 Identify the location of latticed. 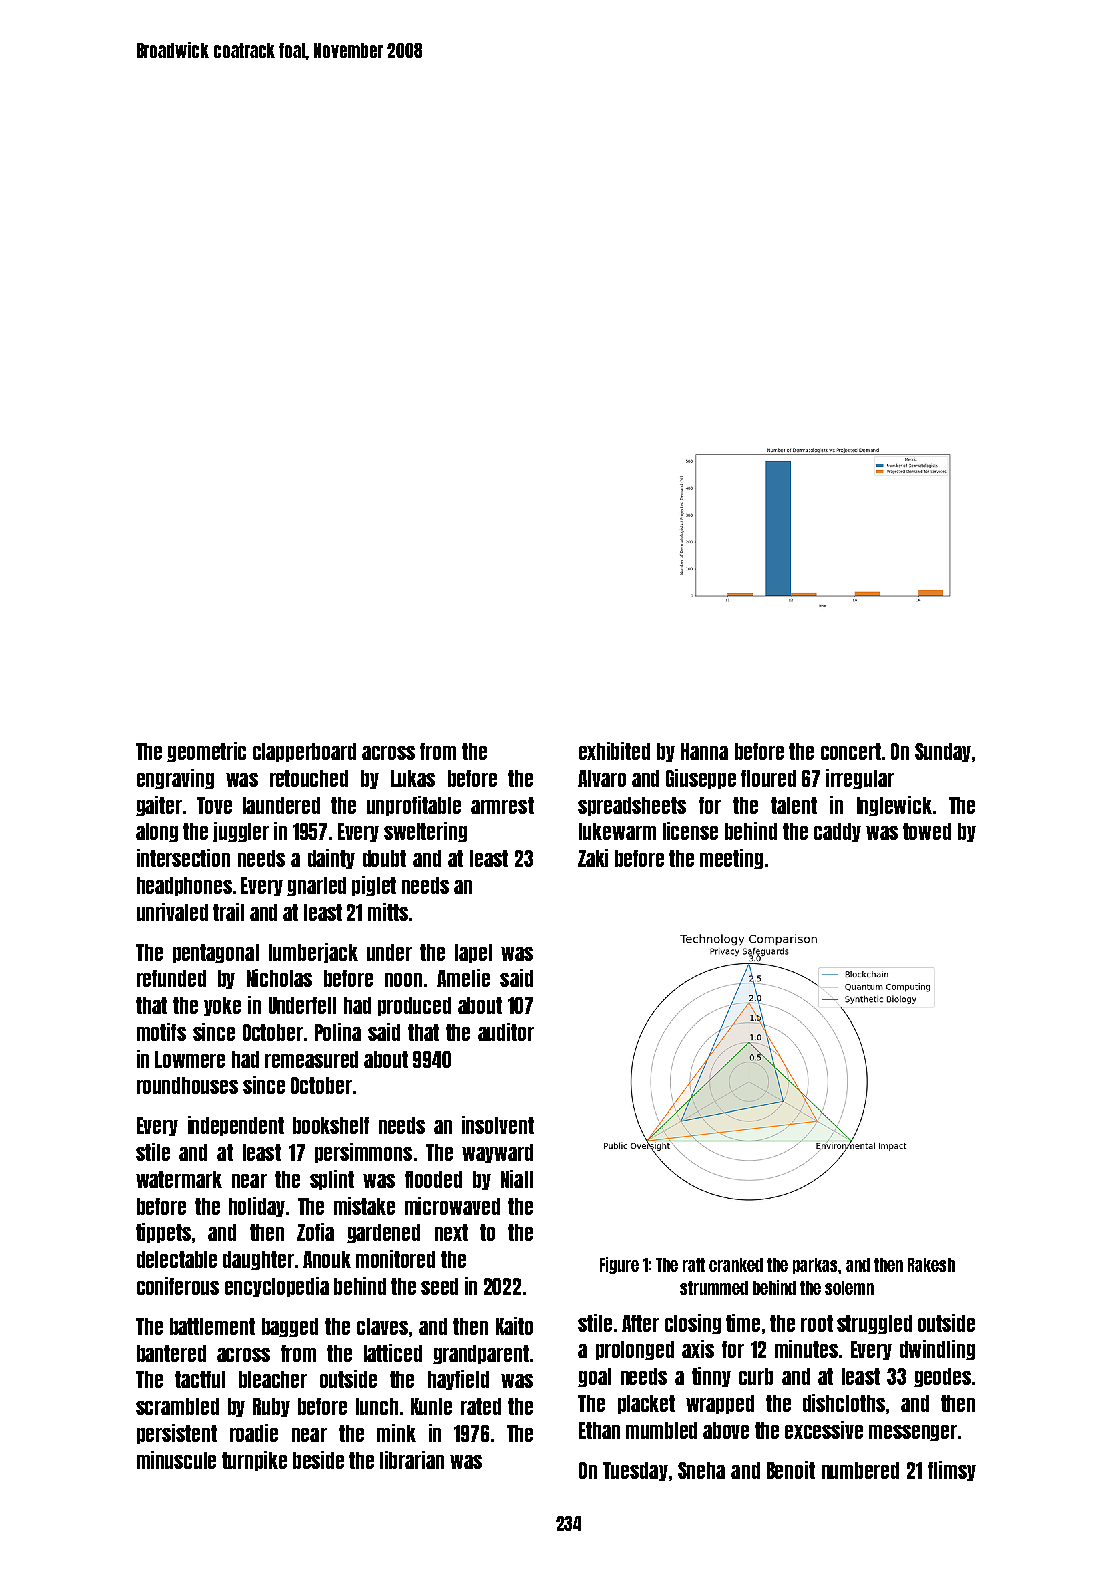
(393, 1353).
